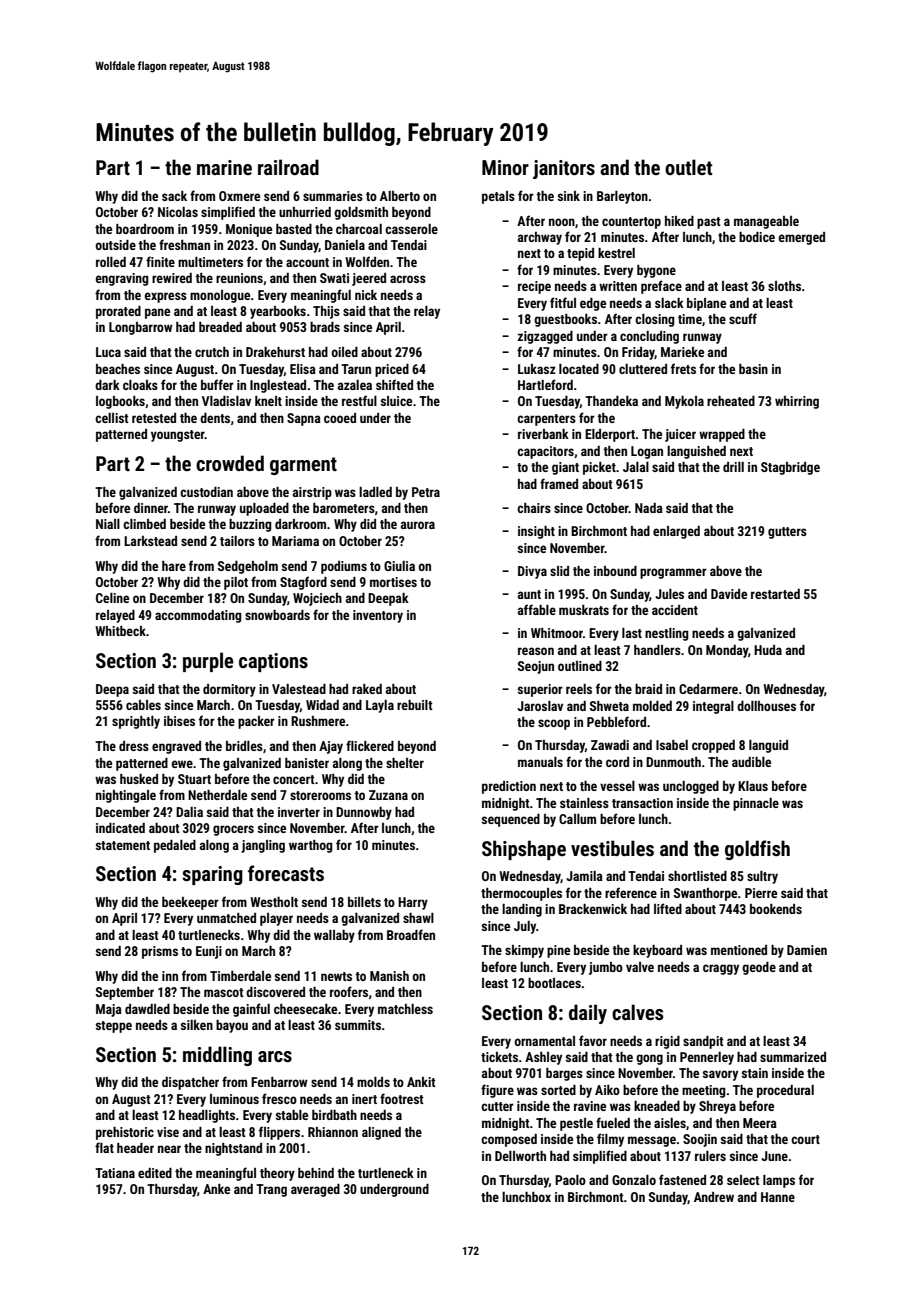  I want to click on dormitory, so click(229, 690).
